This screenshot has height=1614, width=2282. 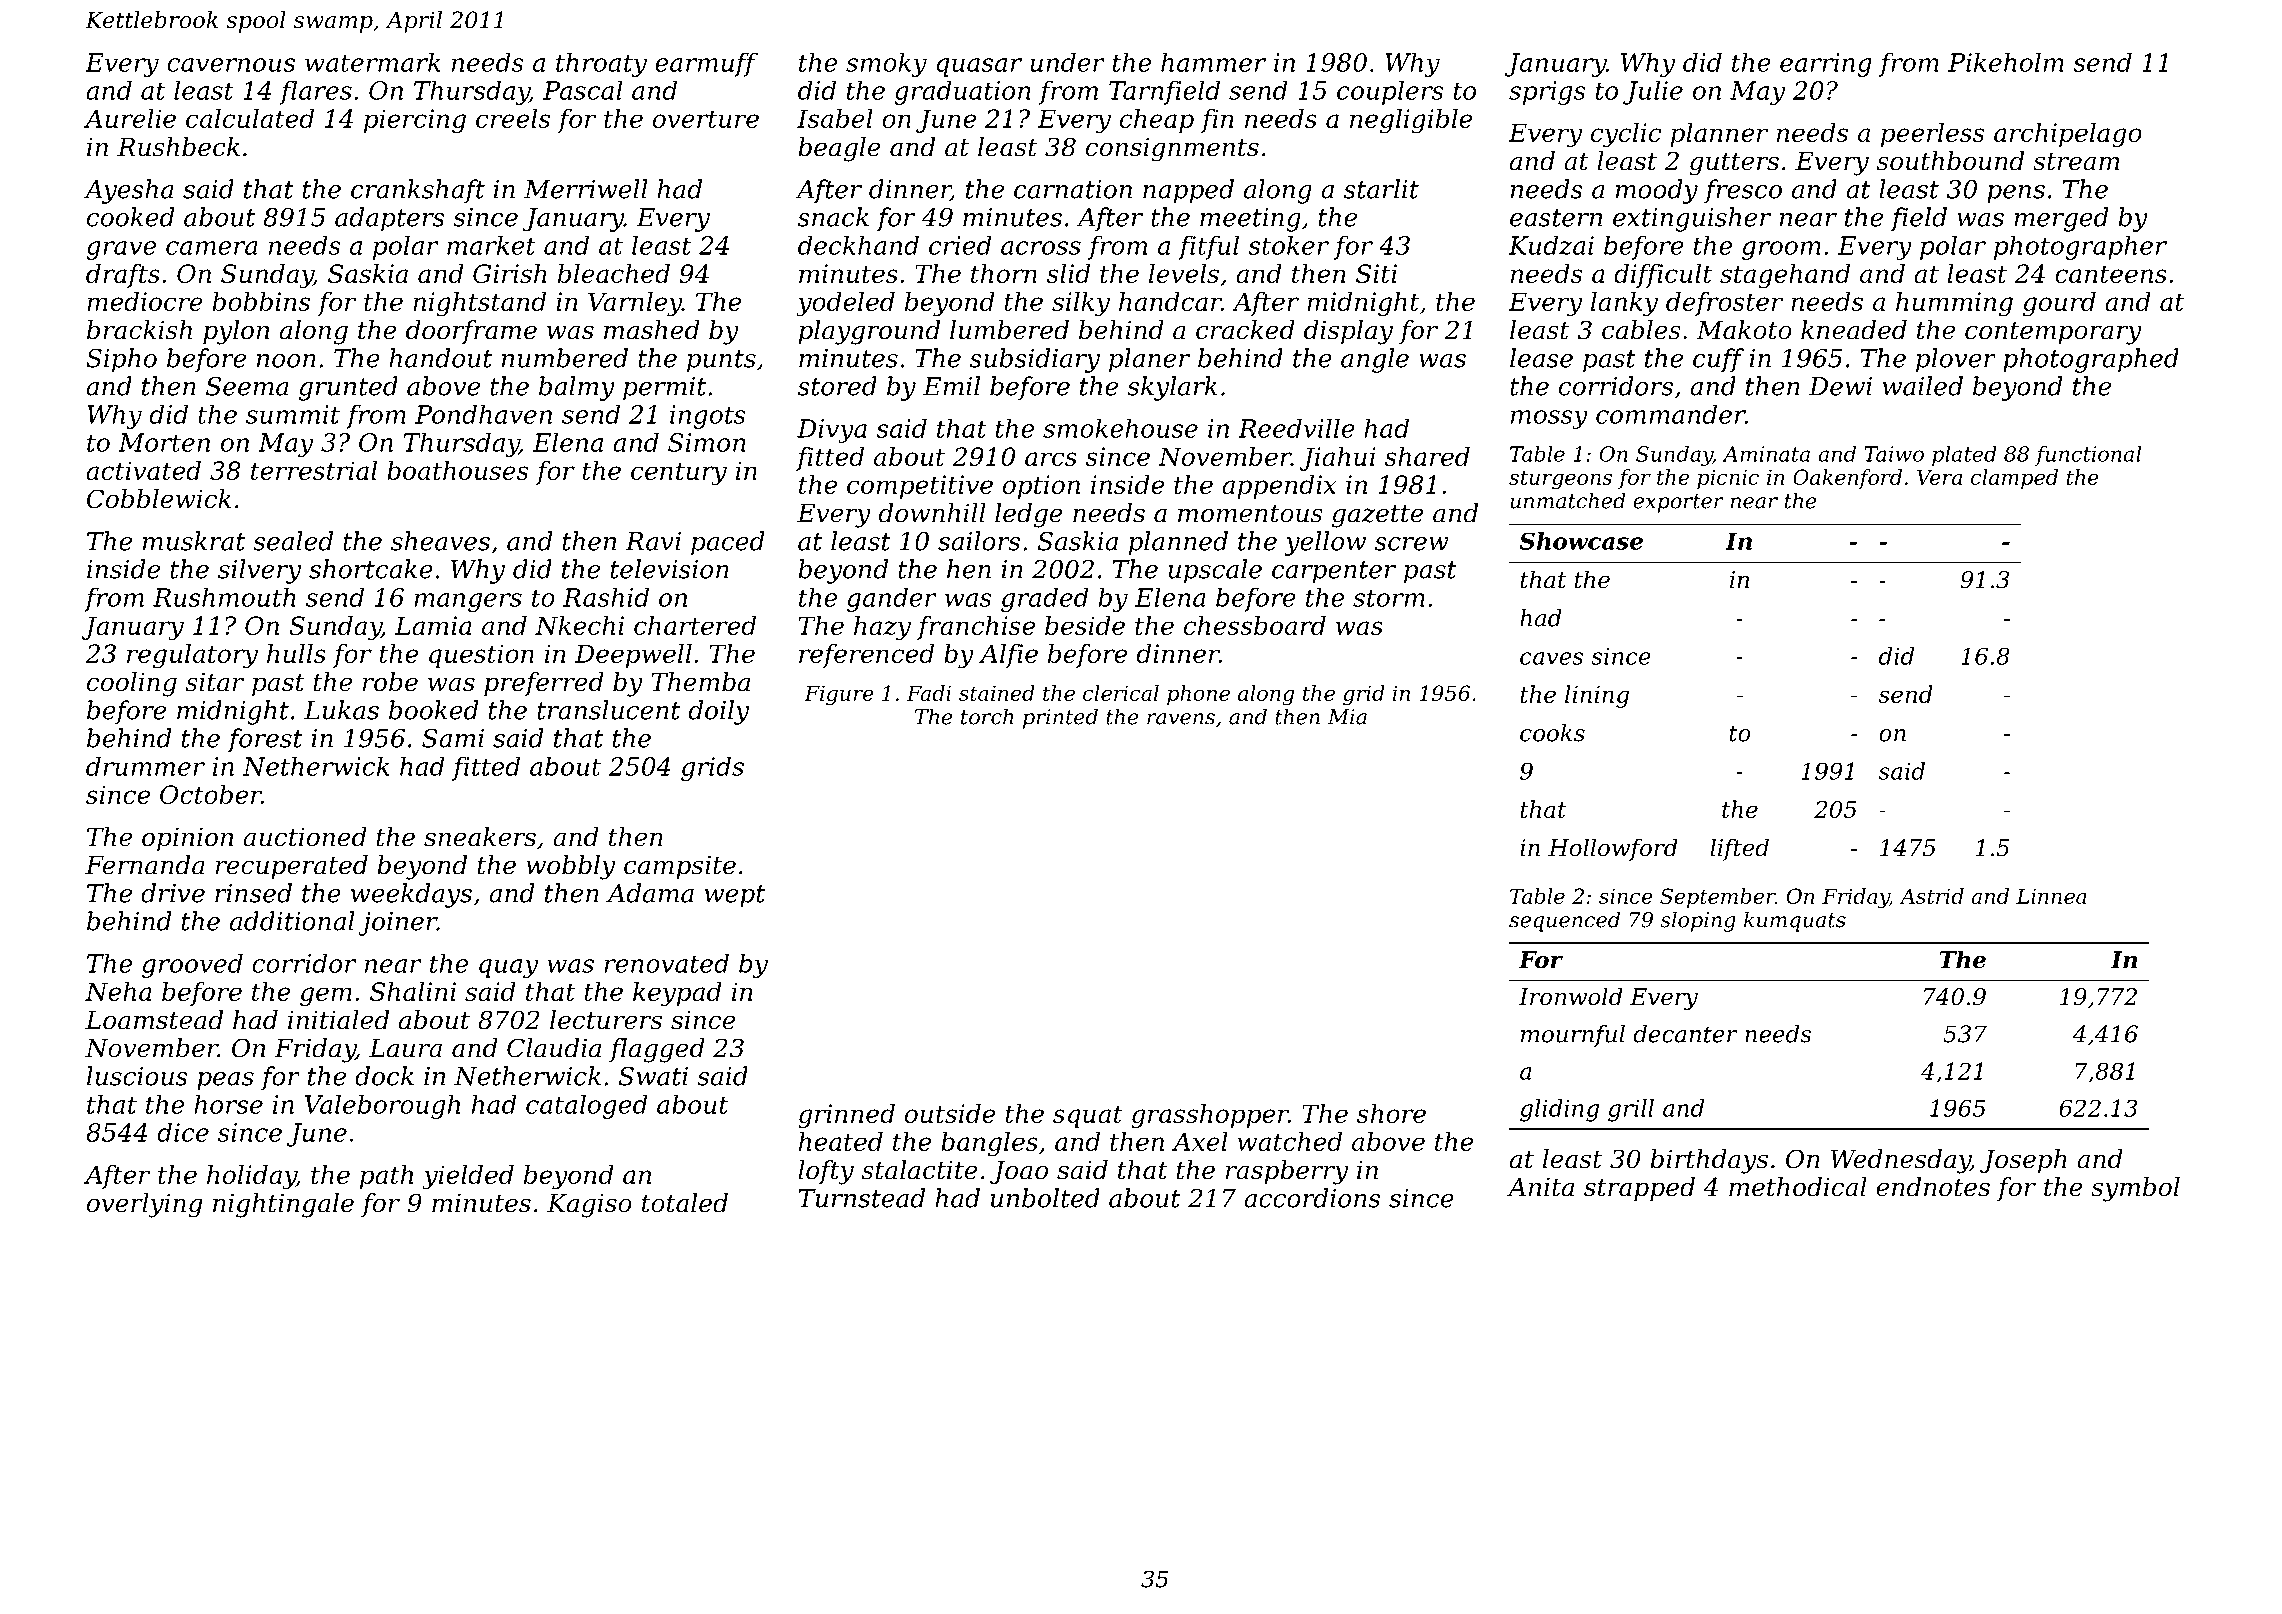 What do you see at coordinates (666, 963) in the screenshot?
I see `renovated` at bounding box center [666, 963].
